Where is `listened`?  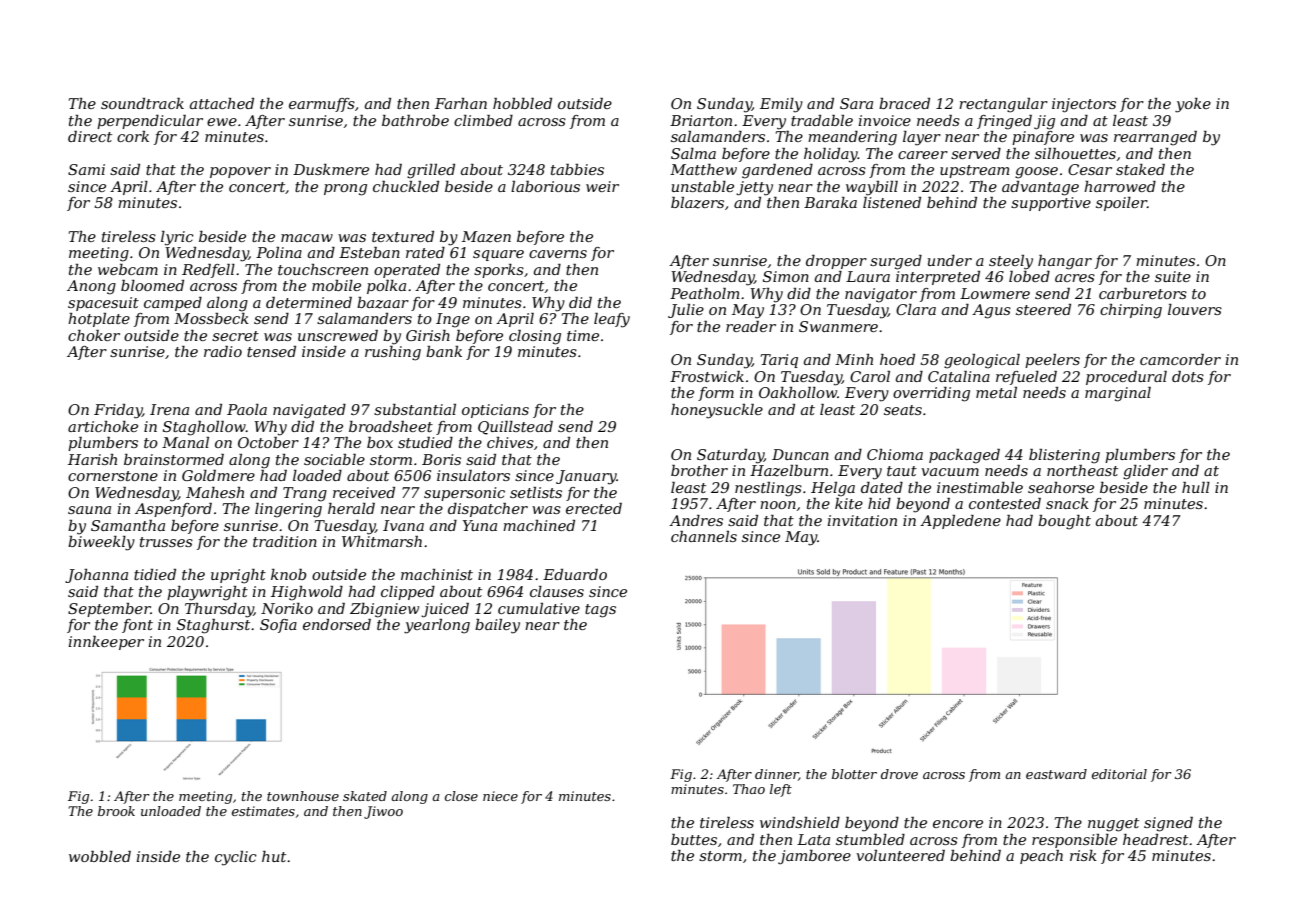
listened is located at coordinates (892, 202).
